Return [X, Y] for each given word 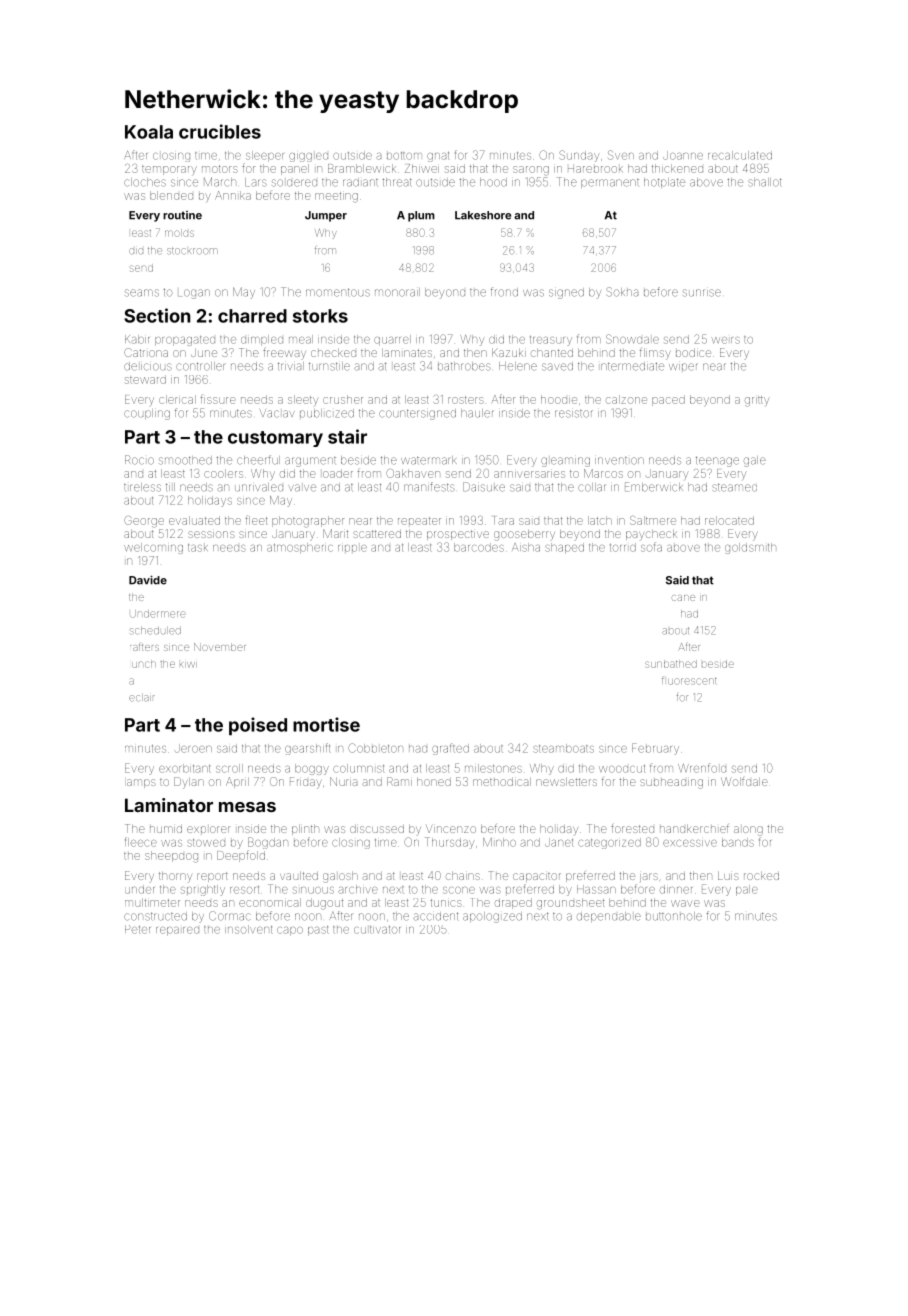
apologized [492, 917]
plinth [305, 830]
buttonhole [674, 916]
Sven [621, 155]
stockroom [192, 251]
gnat [438, 157]
